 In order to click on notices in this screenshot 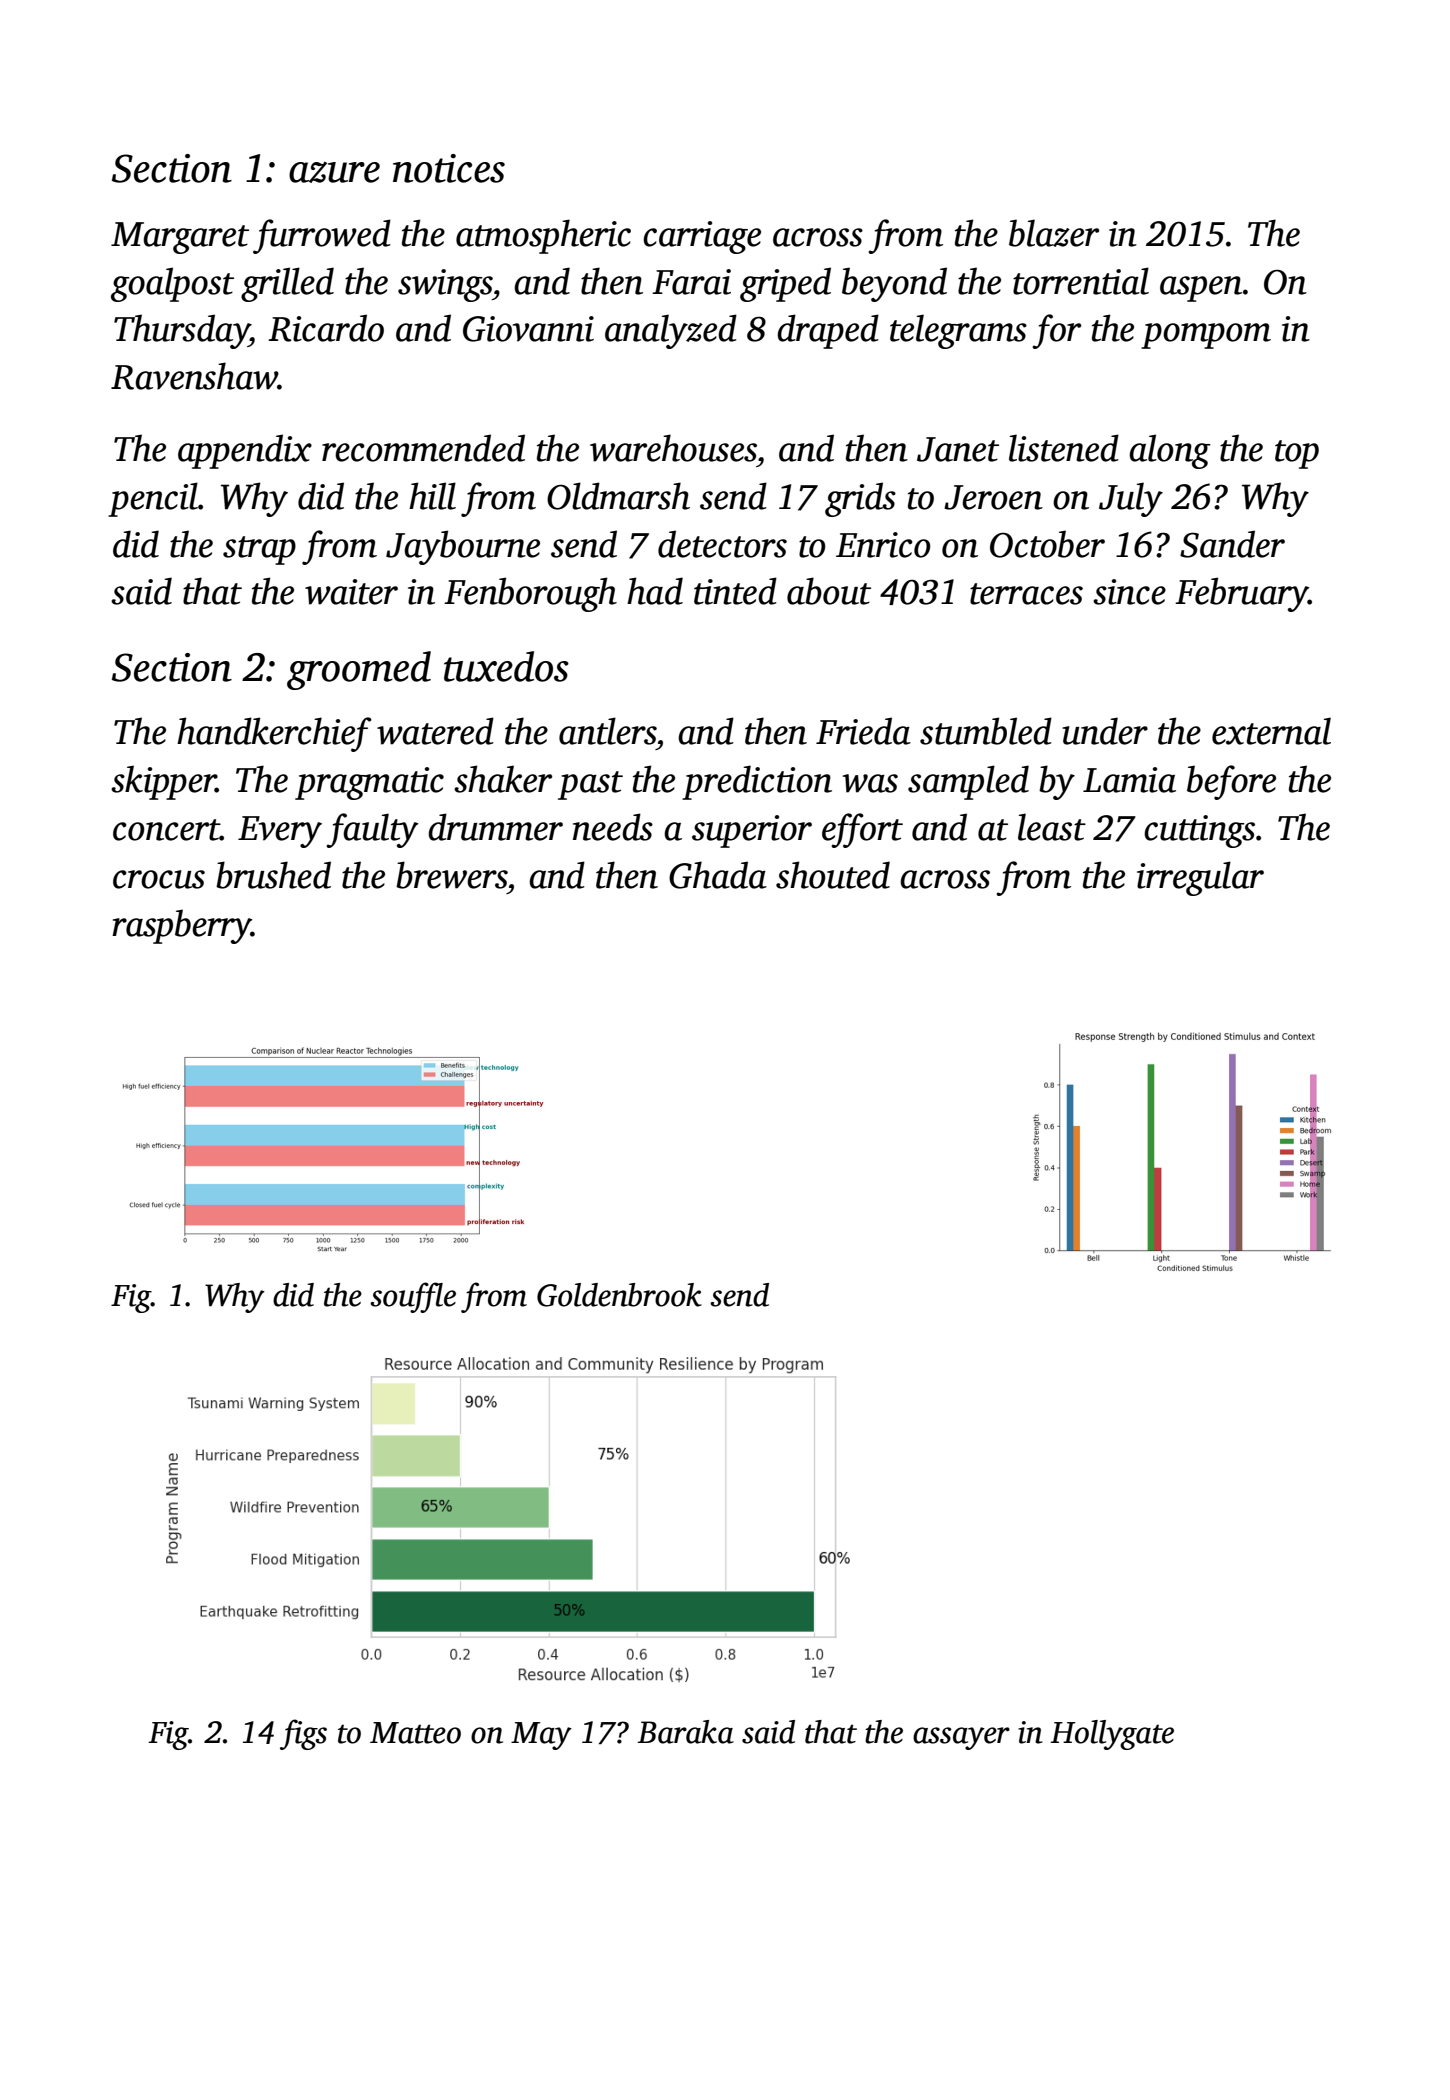, I will do `click(449, 168)`.
